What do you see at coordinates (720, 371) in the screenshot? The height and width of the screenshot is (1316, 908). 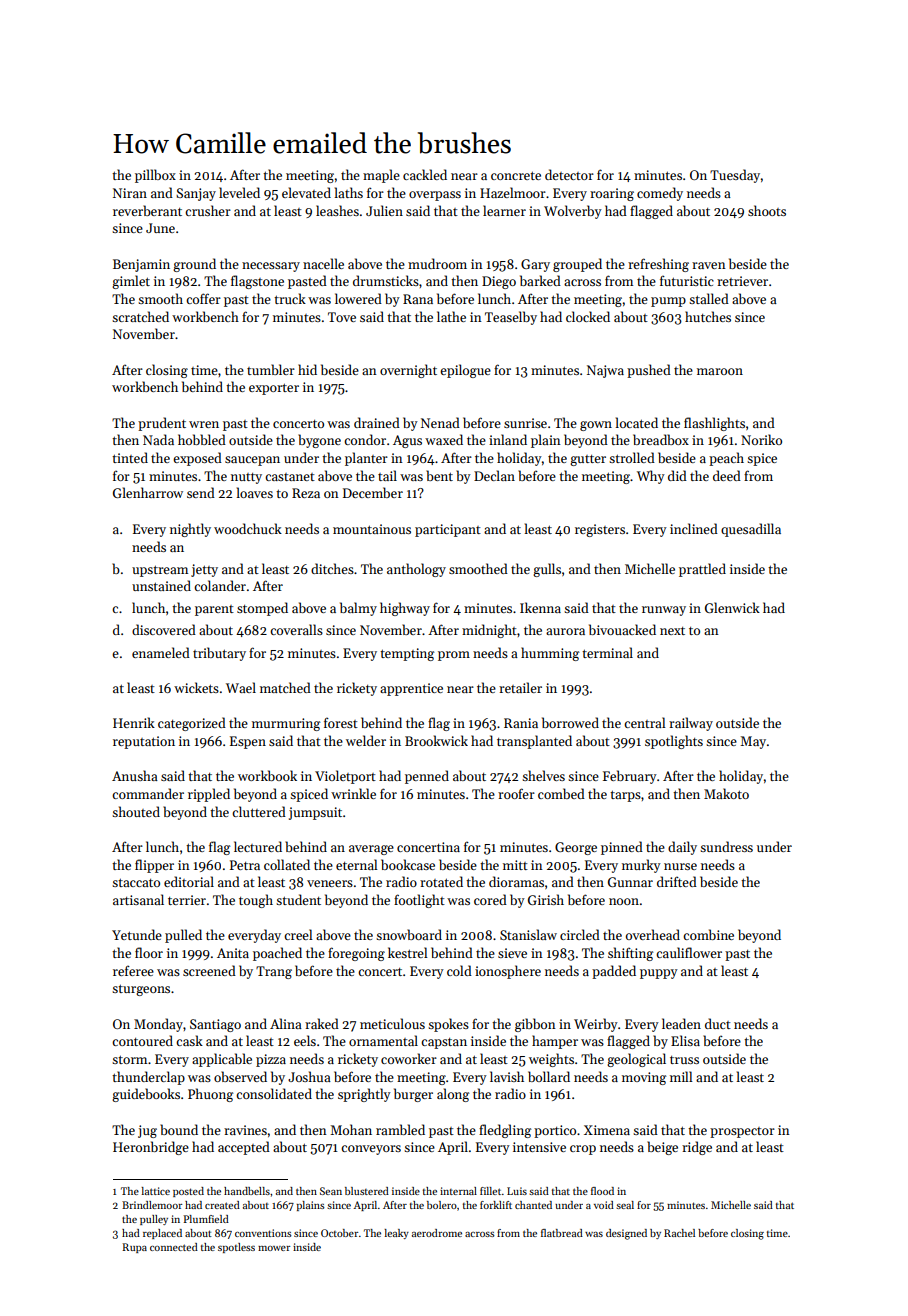 I see `maroon` at bounding box center [720, 371].
